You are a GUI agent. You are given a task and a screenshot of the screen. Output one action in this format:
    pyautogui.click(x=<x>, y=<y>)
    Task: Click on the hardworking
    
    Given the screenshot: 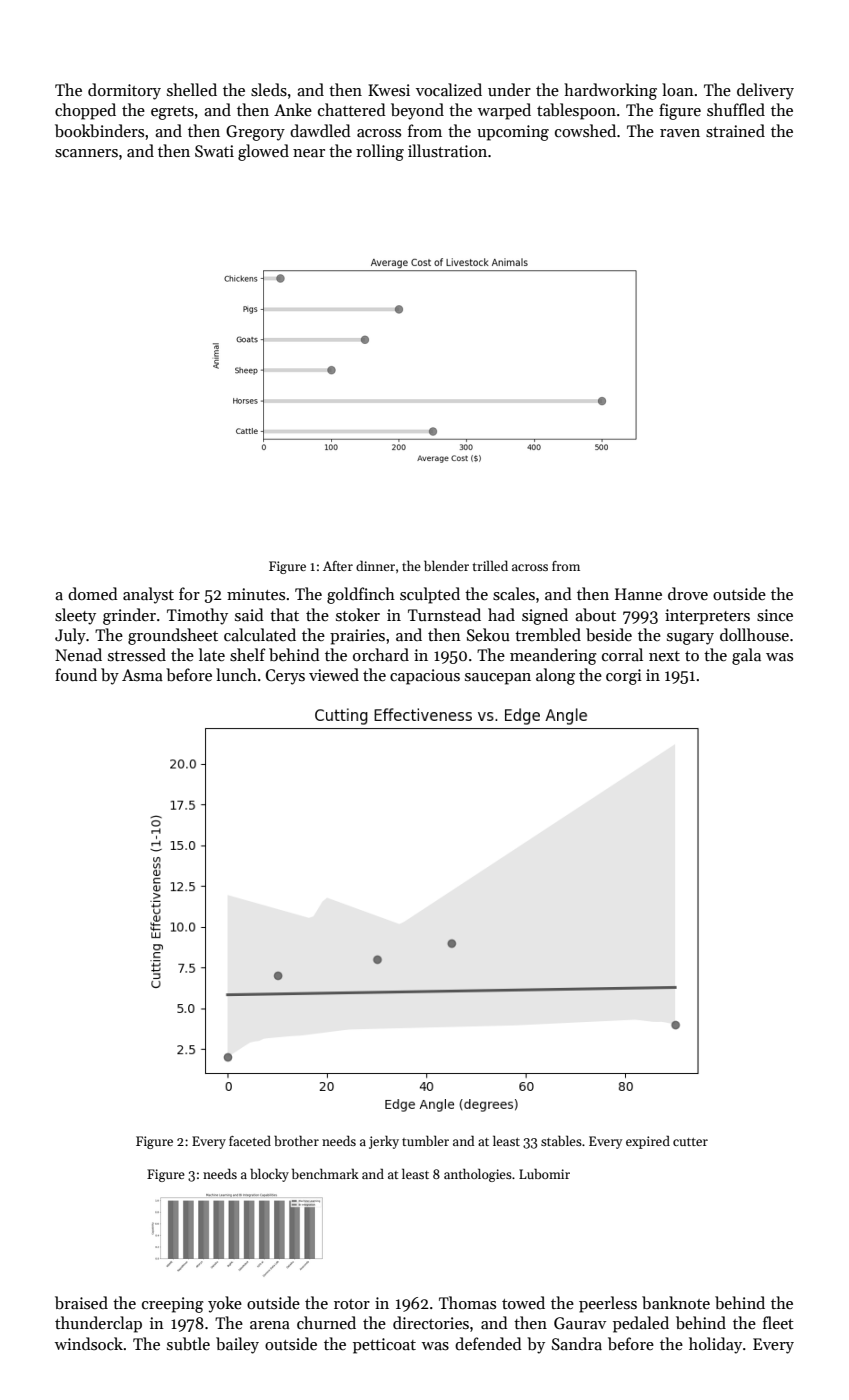 What is the action you would take?
    pyautogui.click(x=610, y=91)
